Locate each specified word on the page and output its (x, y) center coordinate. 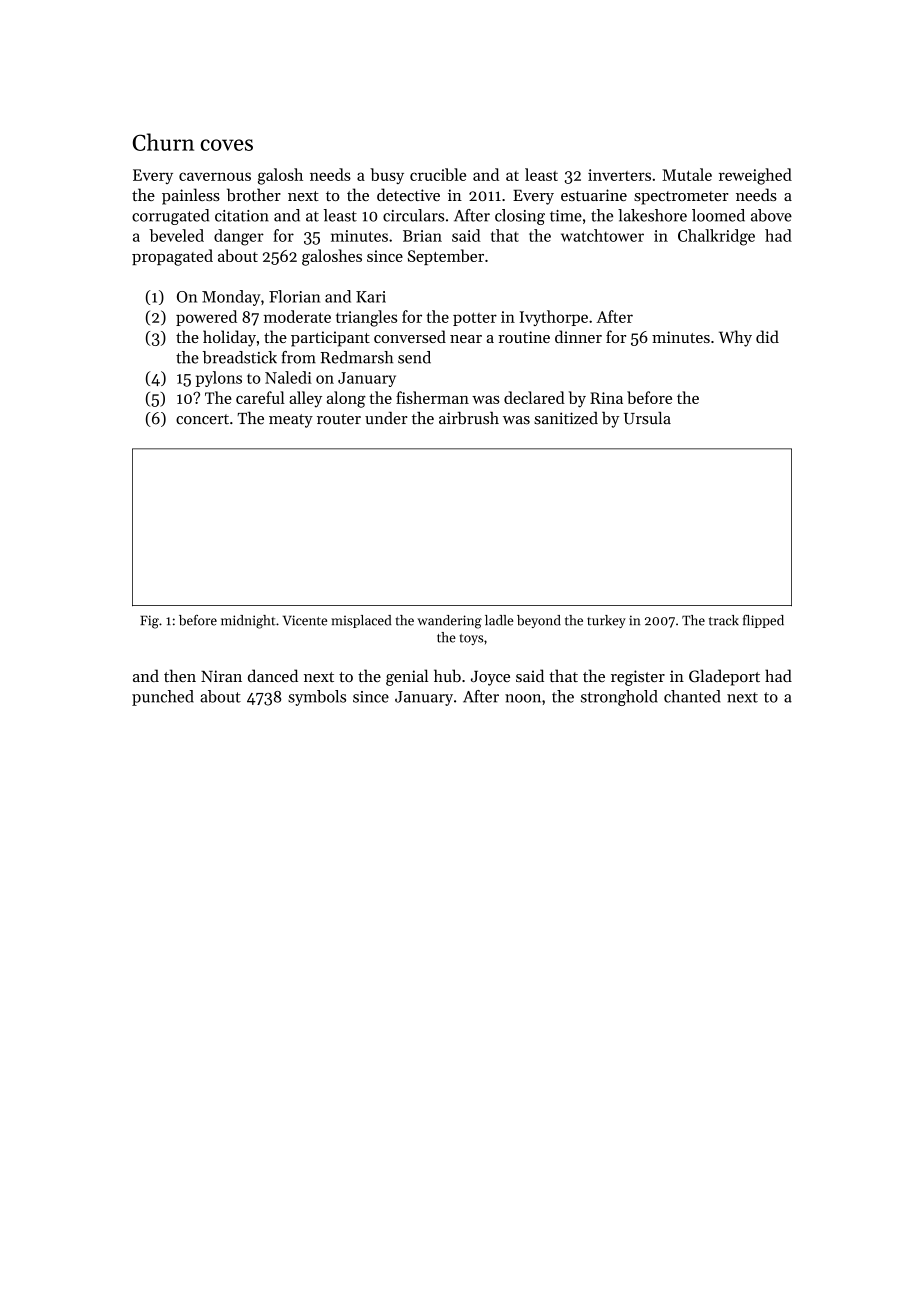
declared (534, 397)
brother (254, 194)
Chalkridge (716, 237)
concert (202, 419)
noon (523, 698)
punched (163, 698)
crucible (438, 174)
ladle (499, 620)
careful (260, 397)
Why (735, 338)
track (724, 620)
